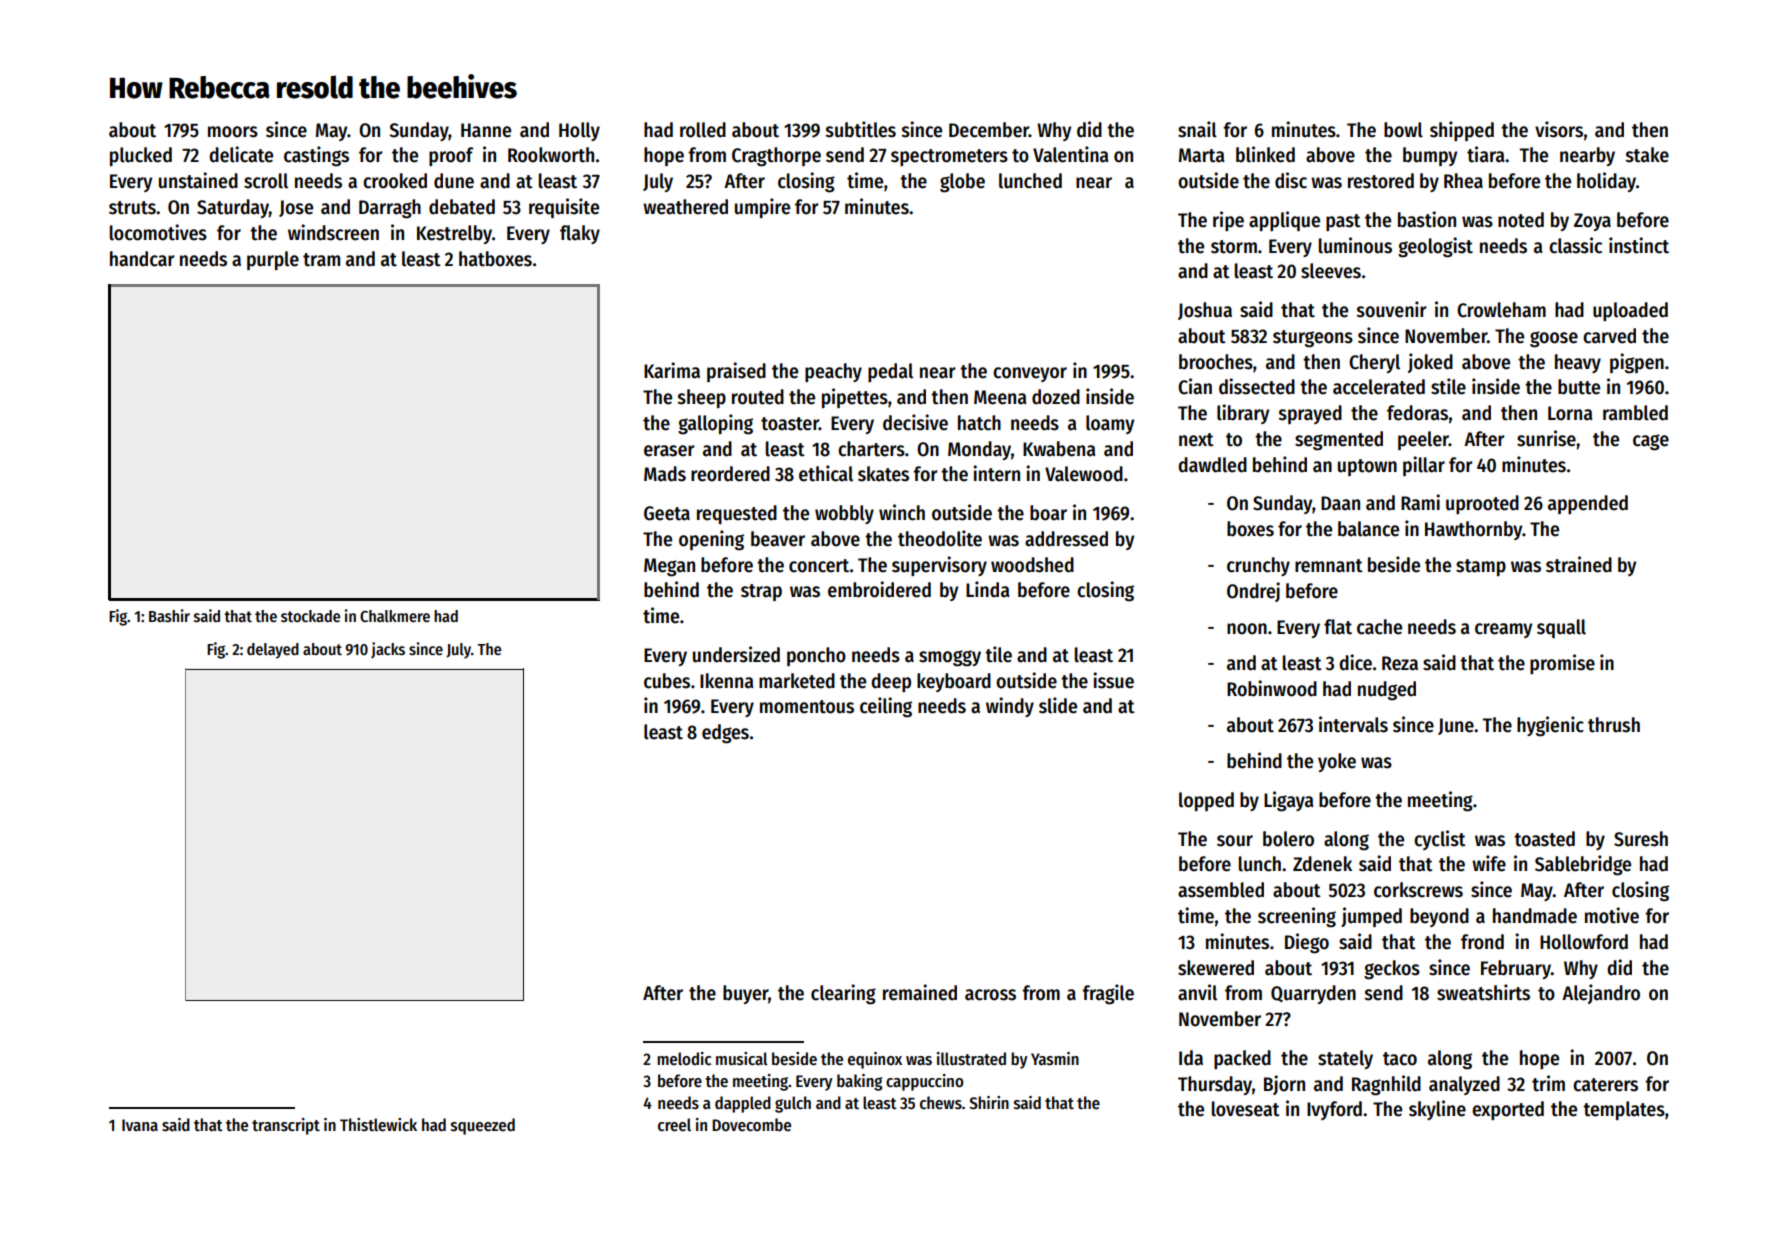 The image size is (1778, 1257). What do you see at coordinates (1206, 801) in the image?
I see `lopped` at bounding box center [1206, 801].
